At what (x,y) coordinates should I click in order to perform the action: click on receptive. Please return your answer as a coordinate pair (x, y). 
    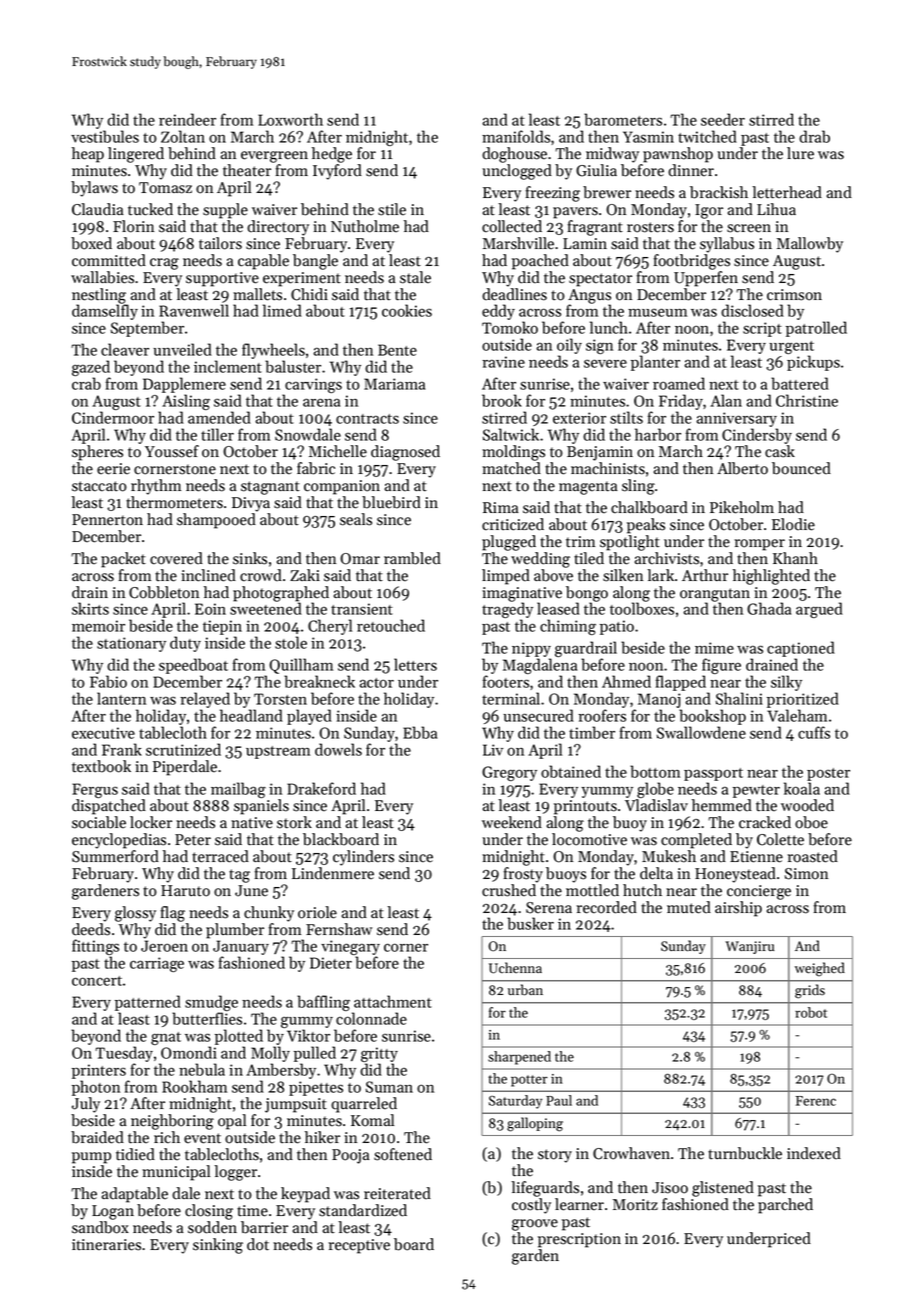
    Looking at the image, I should click on (359, 1246).
